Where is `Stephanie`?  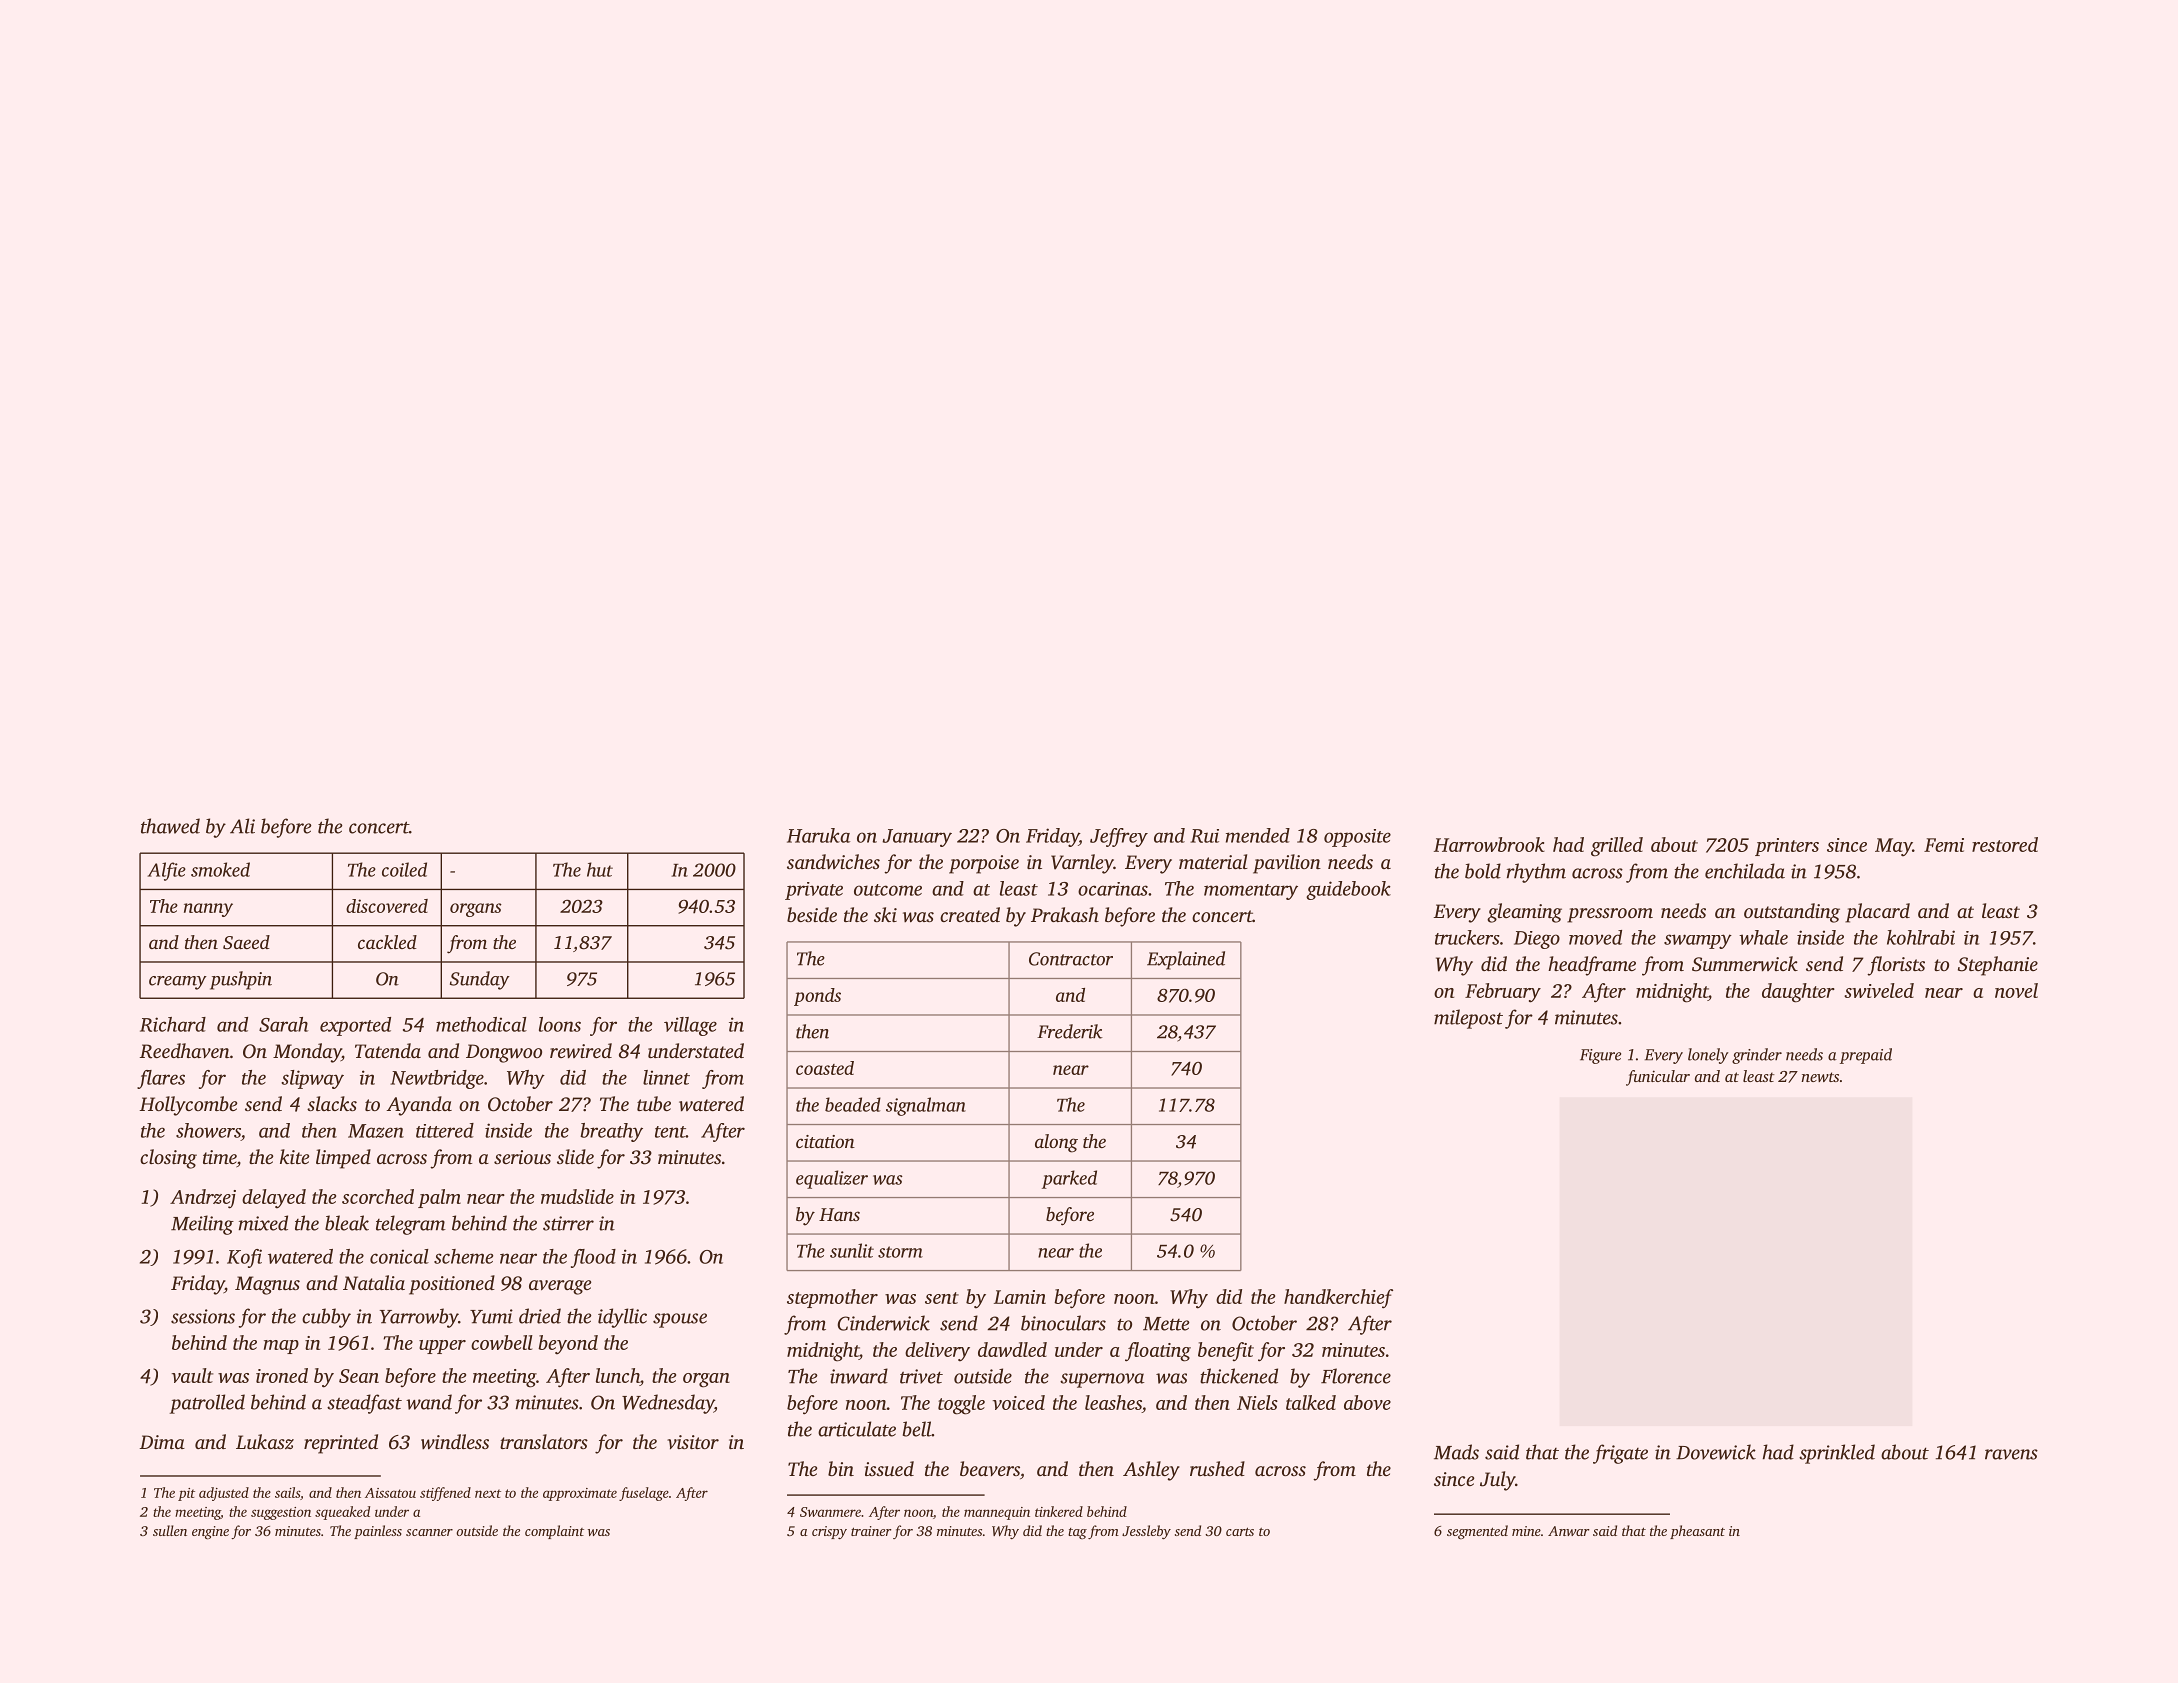
Stephanie is located at coordinates (1998, 966).
